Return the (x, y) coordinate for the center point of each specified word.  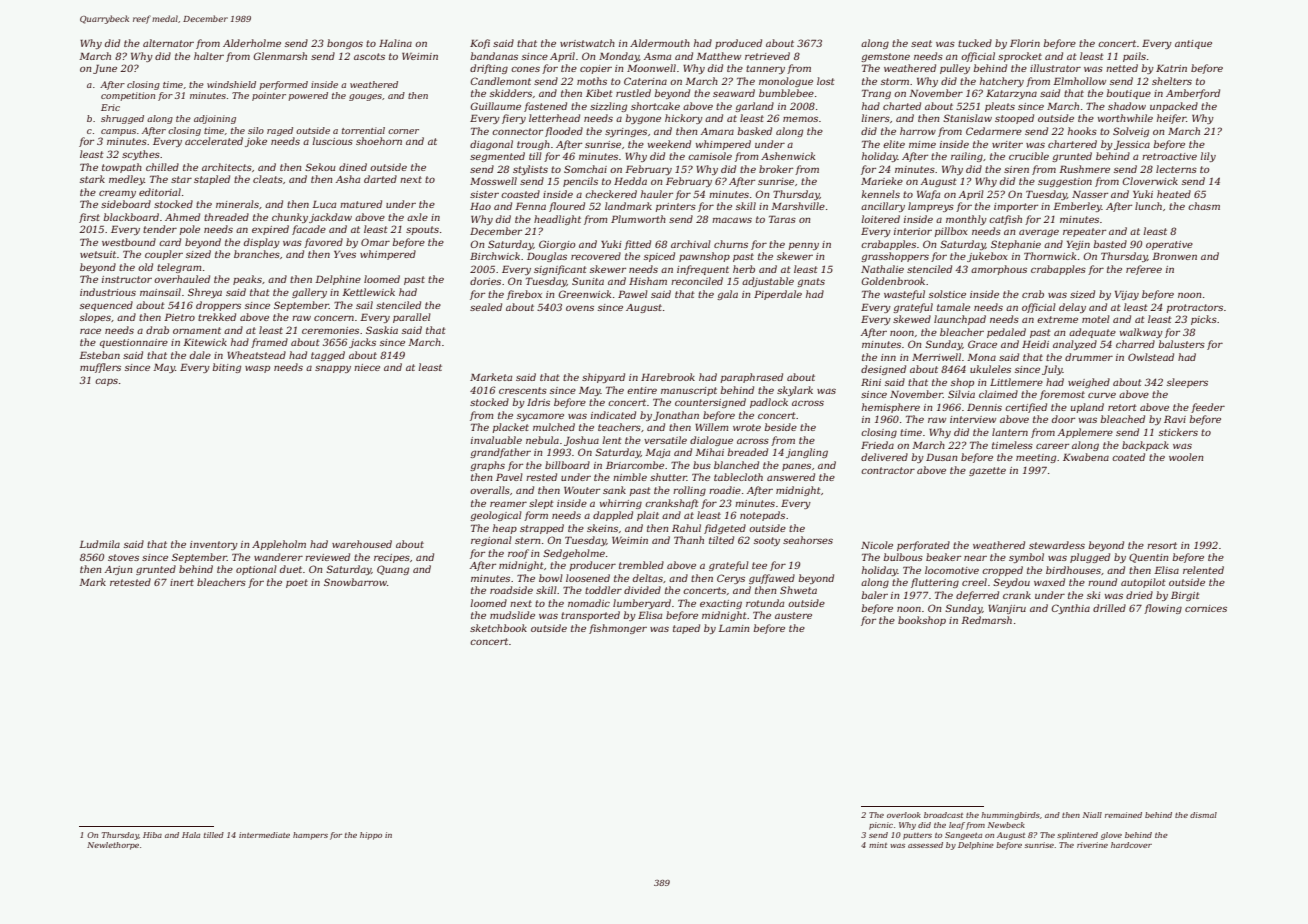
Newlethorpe (113, 846)
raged (280, 131)
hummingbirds (1010, 816)
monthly (966, 220)
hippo (371, 836)
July (1052, 370)
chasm (1204, 206)
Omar (375, 242)
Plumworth (638, 219)
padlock (769, 403)
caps (106, 382)
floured (567, 207)
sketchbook (498, 628)
